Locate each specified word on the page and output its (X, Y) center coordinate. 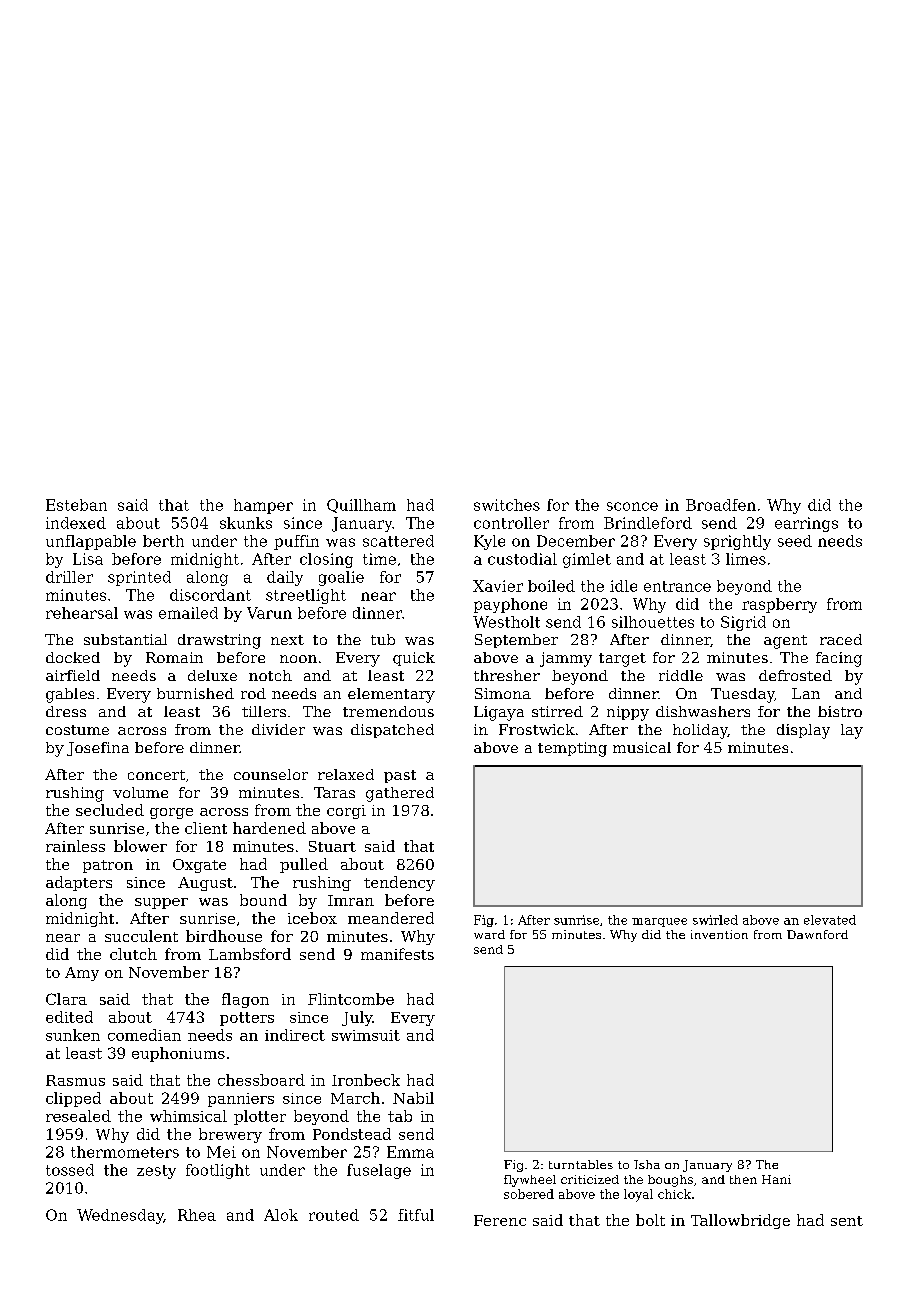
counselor (271, 774)
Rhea (197, 1215)
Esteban (76, 505)
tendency (399, 883)
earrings (806, 524)
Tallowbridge (740, 1221)
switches (507, 505)
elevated (830, 920)
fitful (416, 1215)
